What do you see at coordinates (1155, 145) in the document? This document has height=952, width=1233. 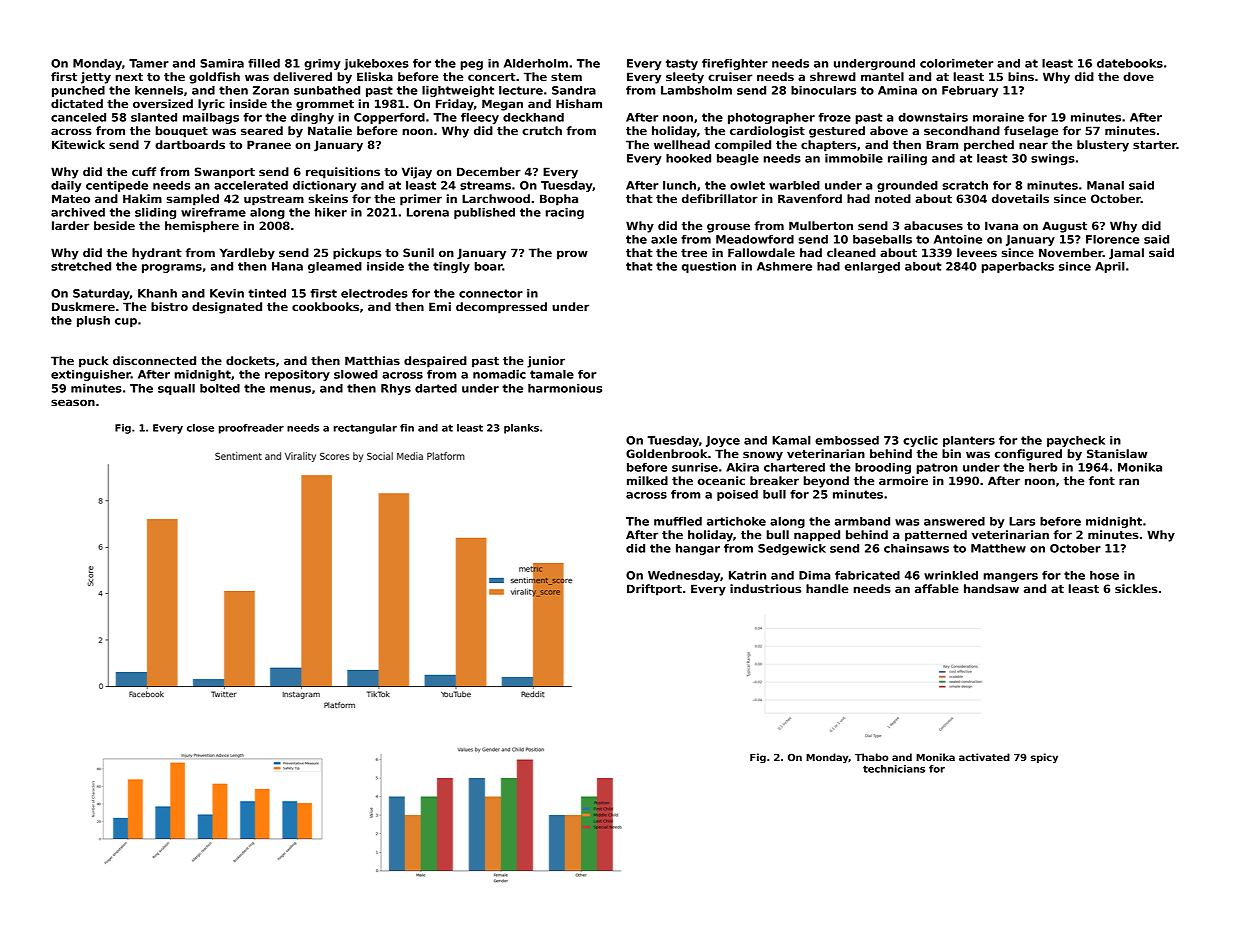 I see `starter` at bounding box center [1155, 145].
